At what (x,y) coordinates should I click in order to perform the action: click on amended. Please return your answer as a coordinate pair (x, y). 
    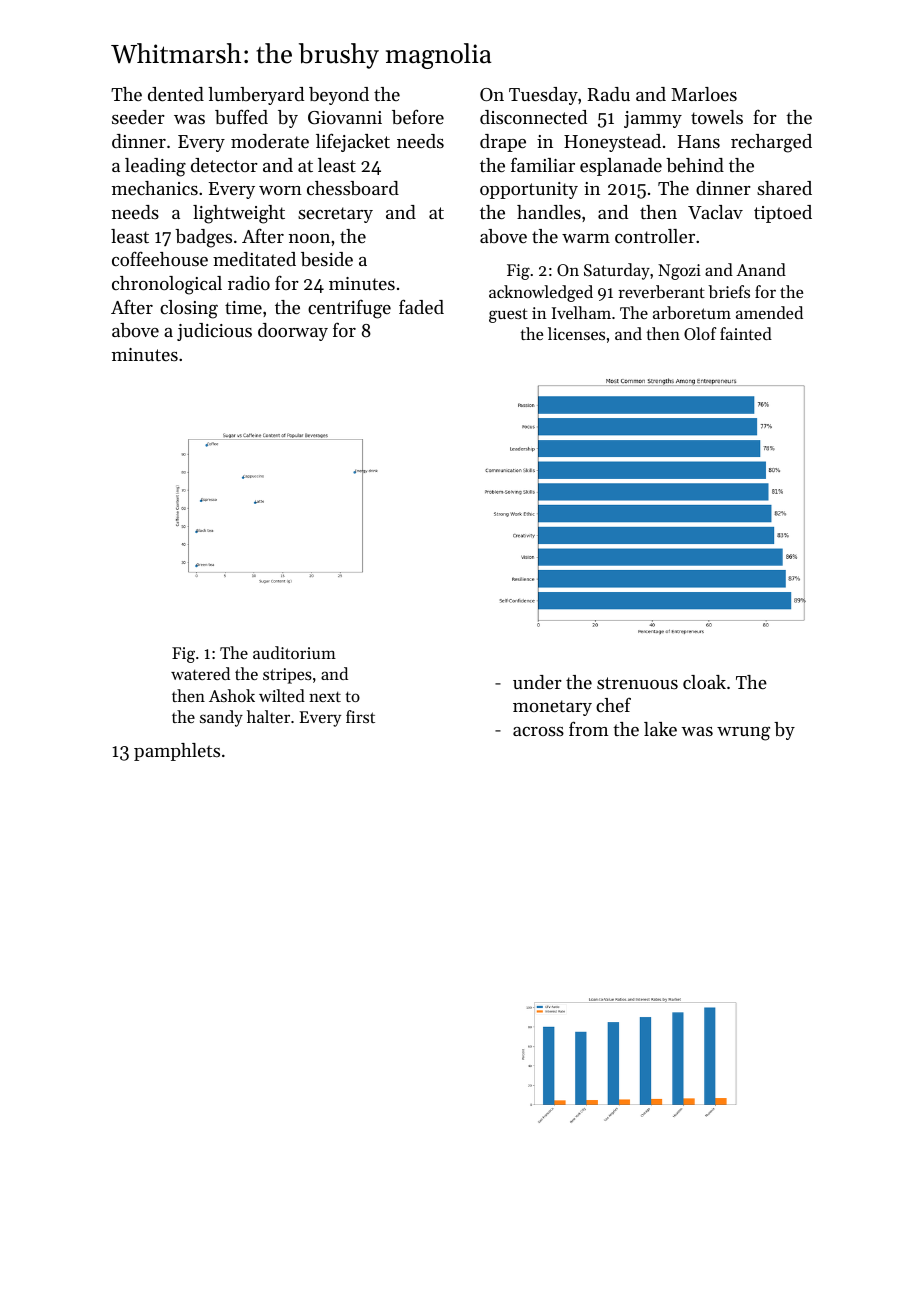
    Looking at the image, I should click on (769, 312).
